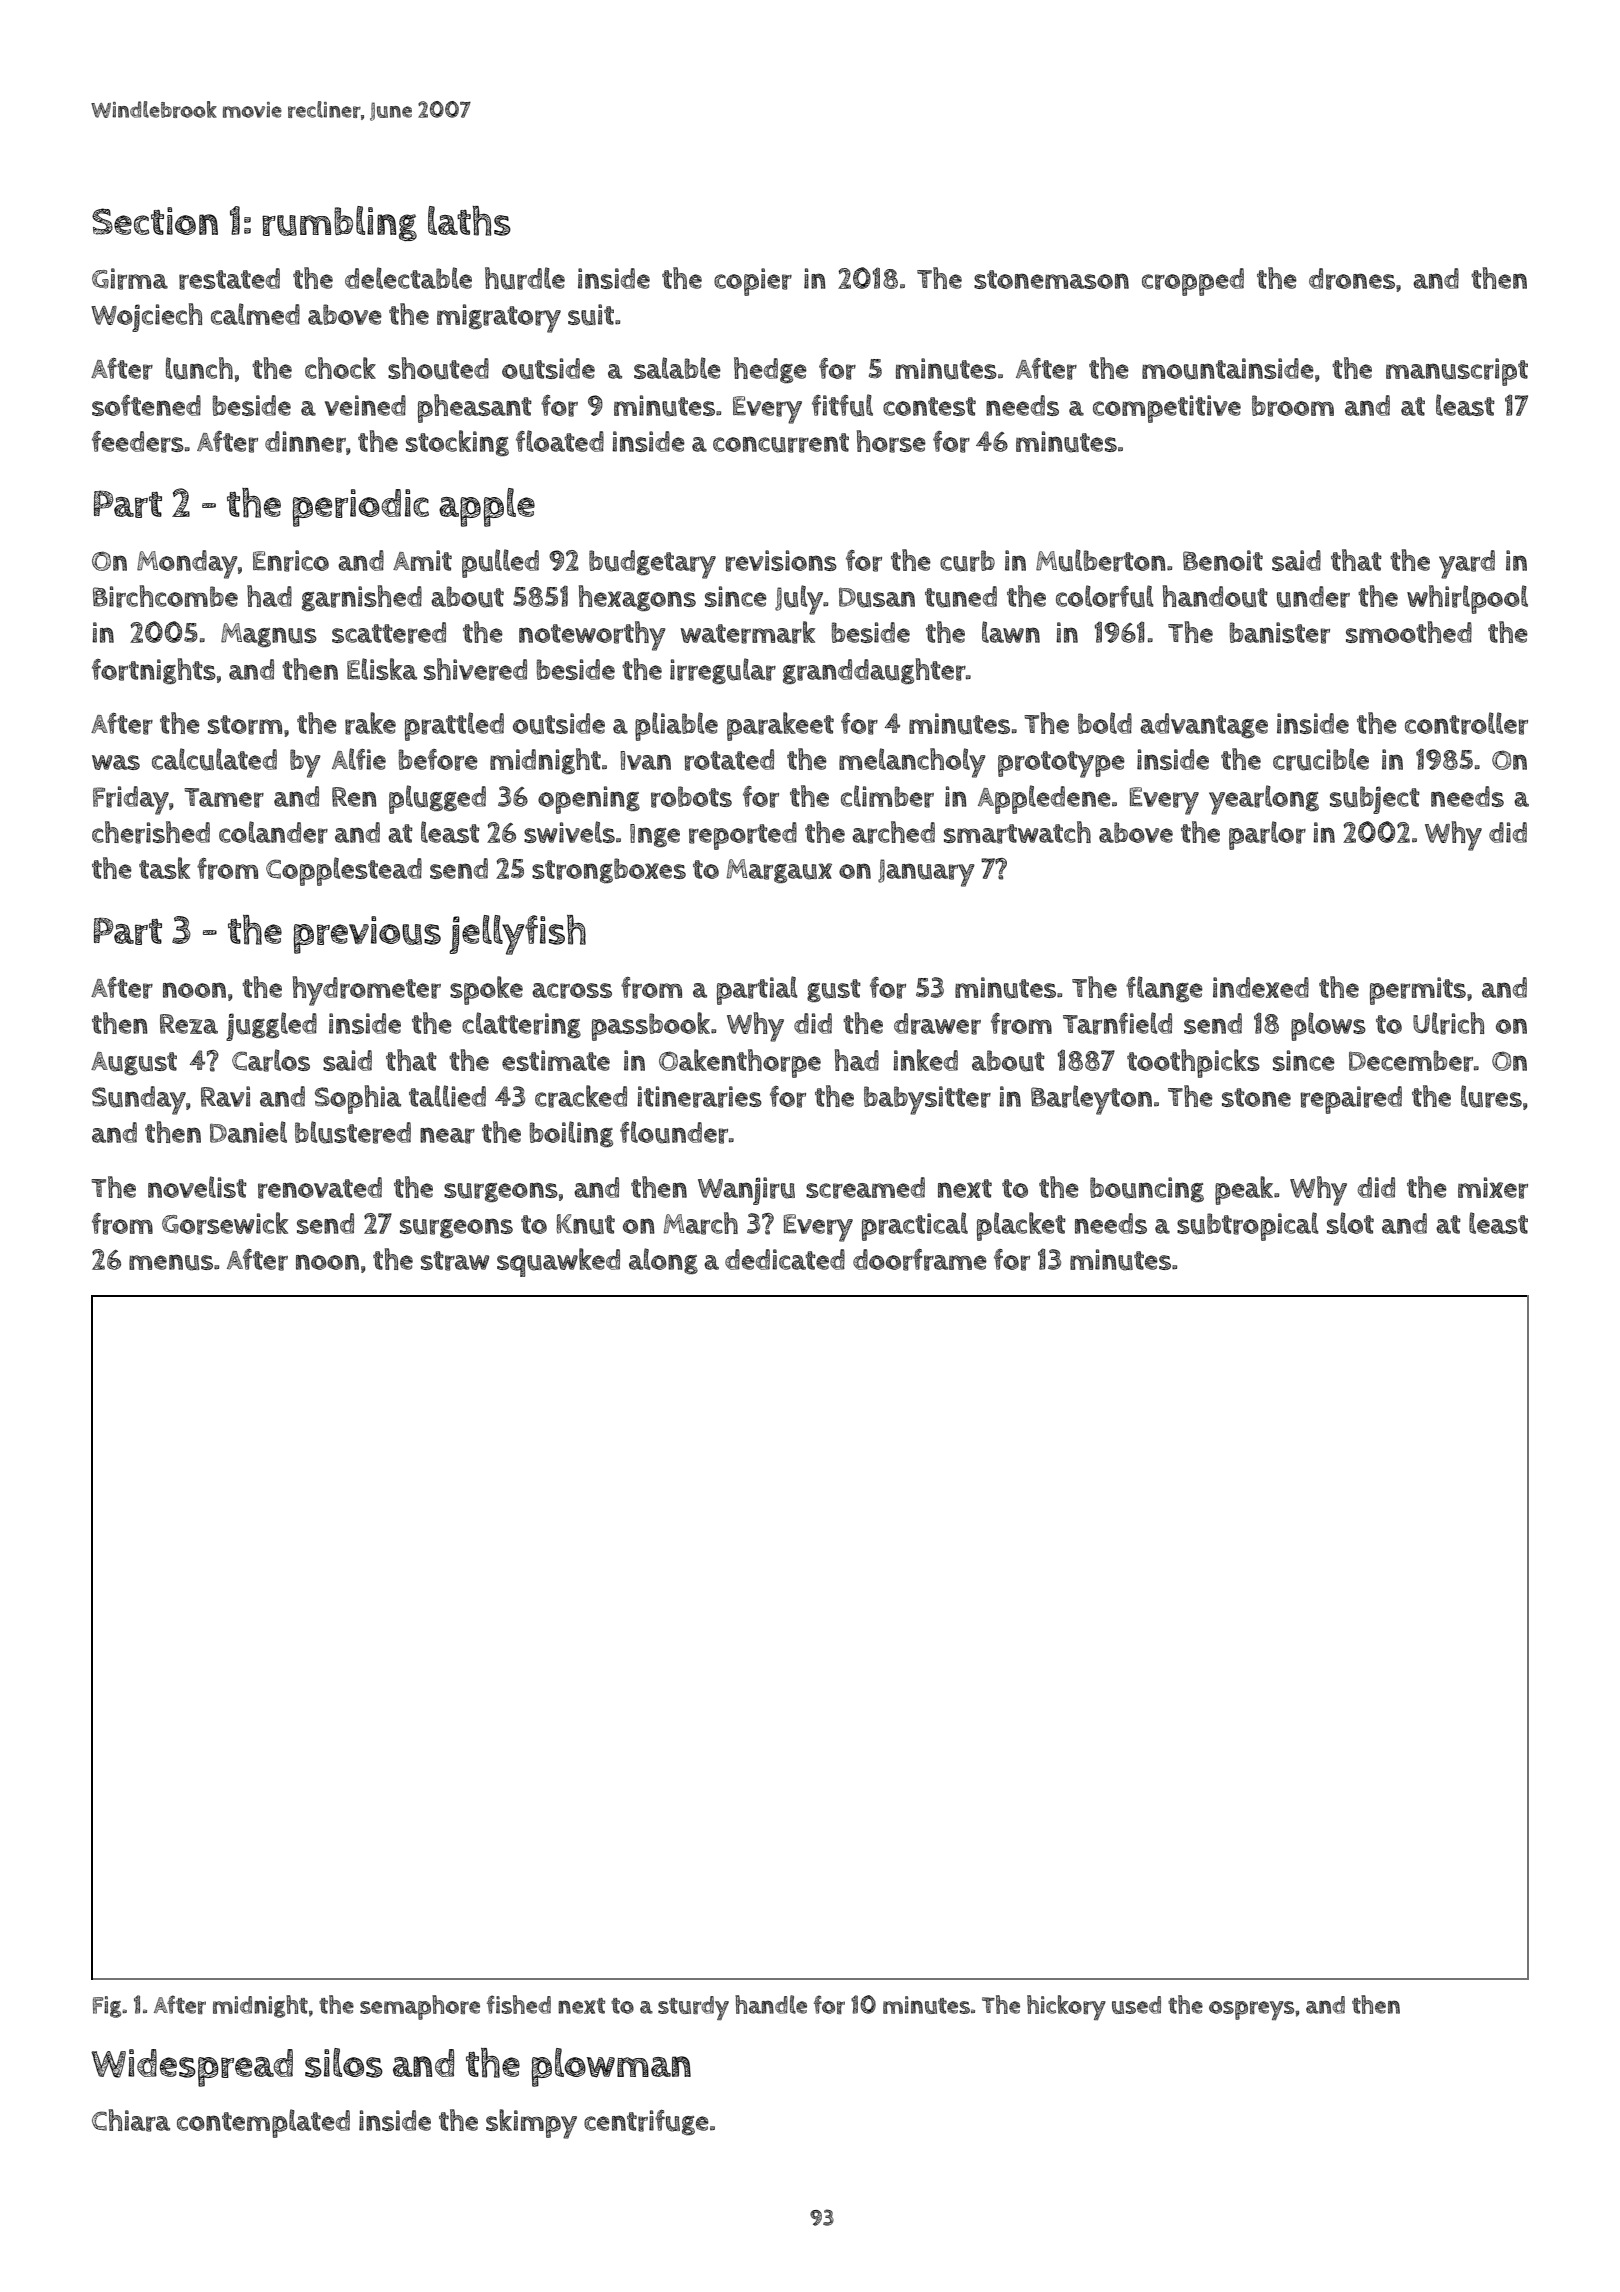 This page has height=2292, width=1620. I want to click on dedicated, so click(785, 1259).
